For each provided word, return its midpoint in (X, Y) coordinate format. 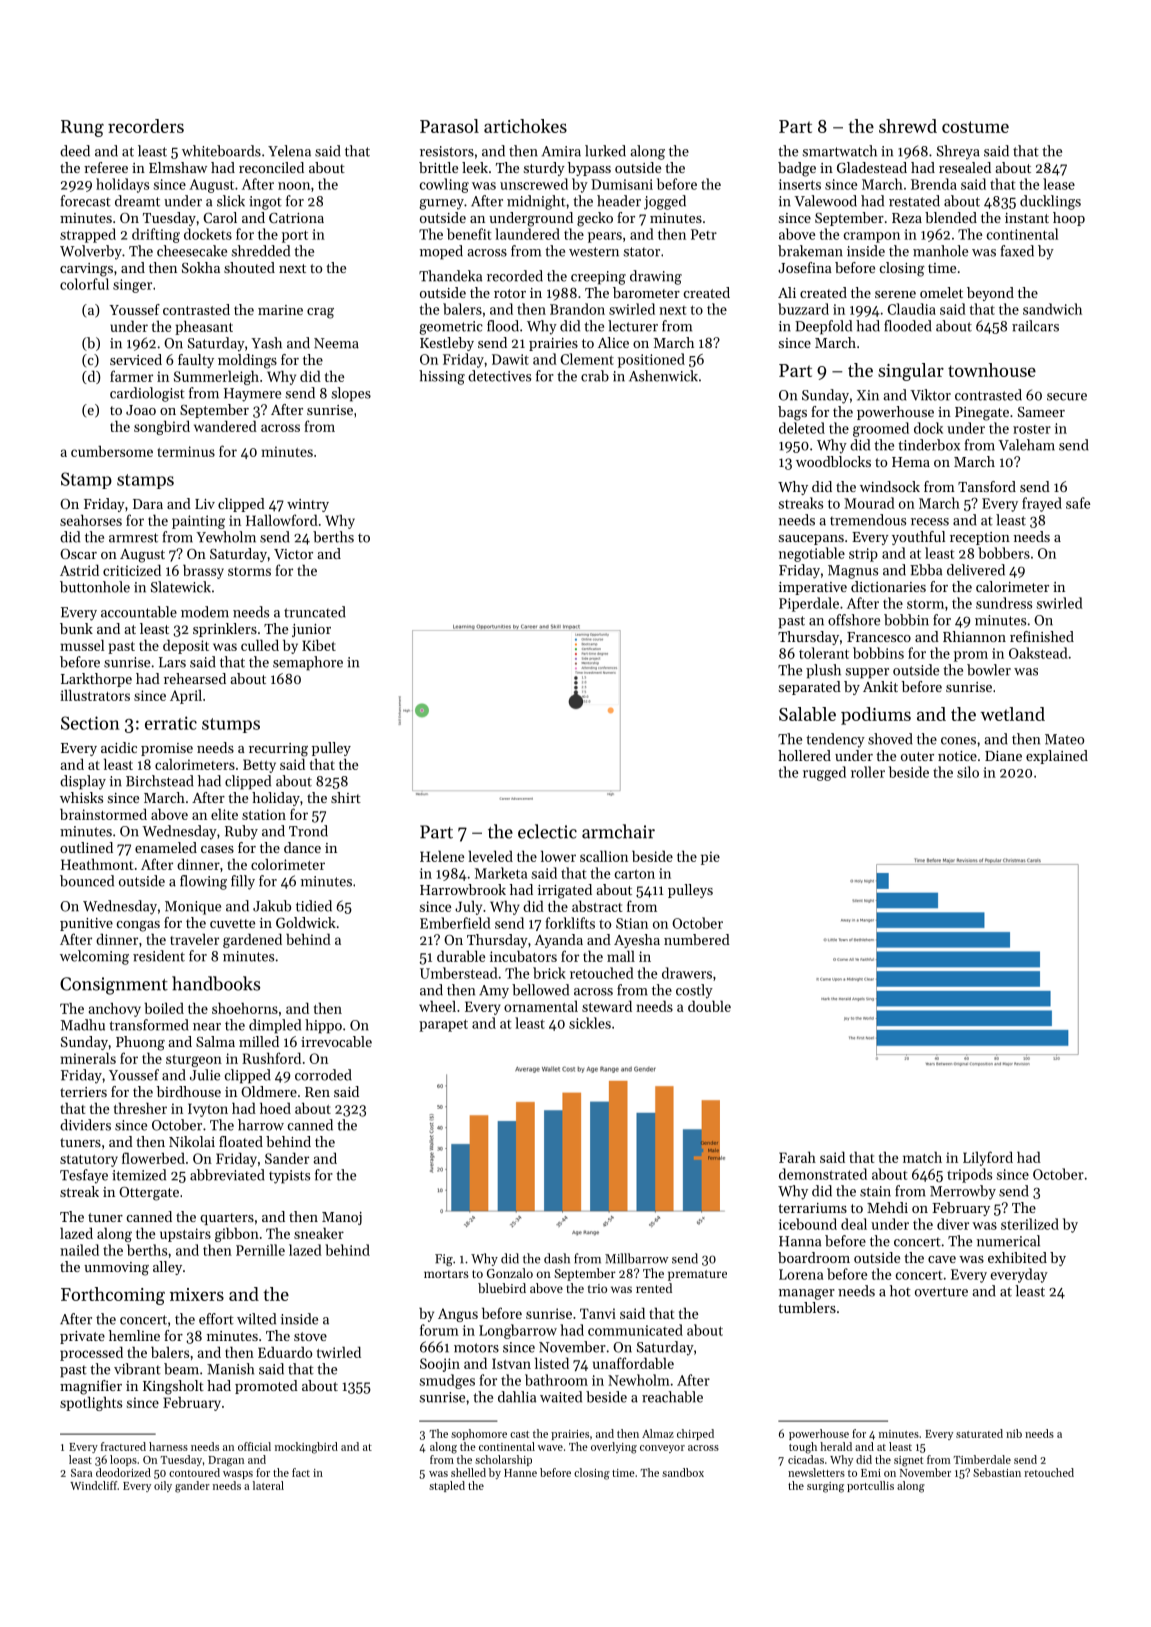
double (709, 1006)
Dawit (510, 359)
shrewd (908, 126)
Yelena (289, 151)
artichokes (525, 126)
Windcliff (93, 1485)
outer (917, 756)
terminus (186, 451)
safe (1078, 503)
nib (1014, 1433)
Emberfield (455, 923)
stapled (447, 1486)
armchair (618, 831)
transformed (149, 1025)
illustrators (95, 695)
